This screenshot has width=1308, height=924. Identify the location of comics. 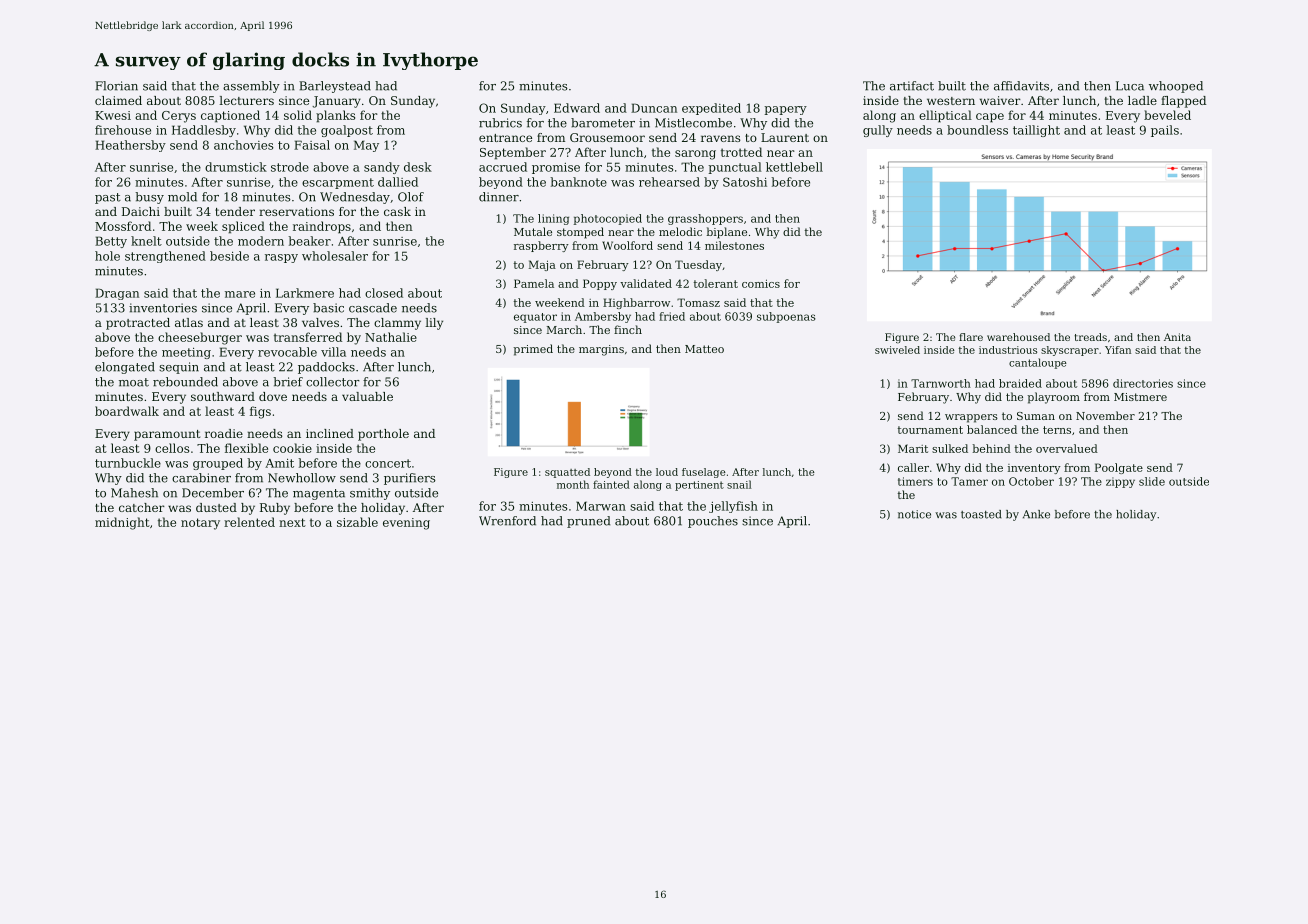
(761, 283).
